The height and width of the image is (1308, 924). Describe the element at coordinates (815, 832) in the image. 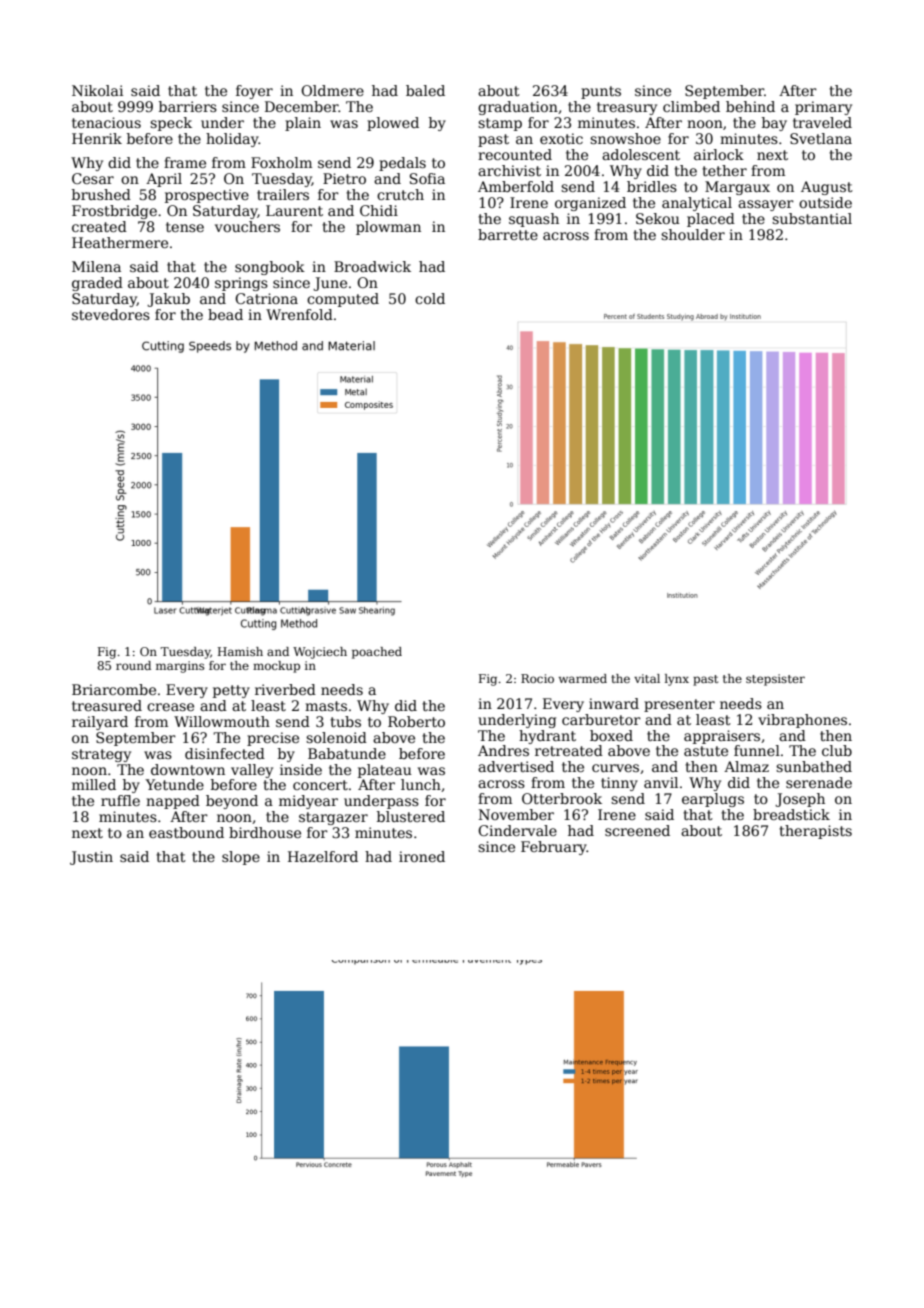

I see `therapists` at that location.
